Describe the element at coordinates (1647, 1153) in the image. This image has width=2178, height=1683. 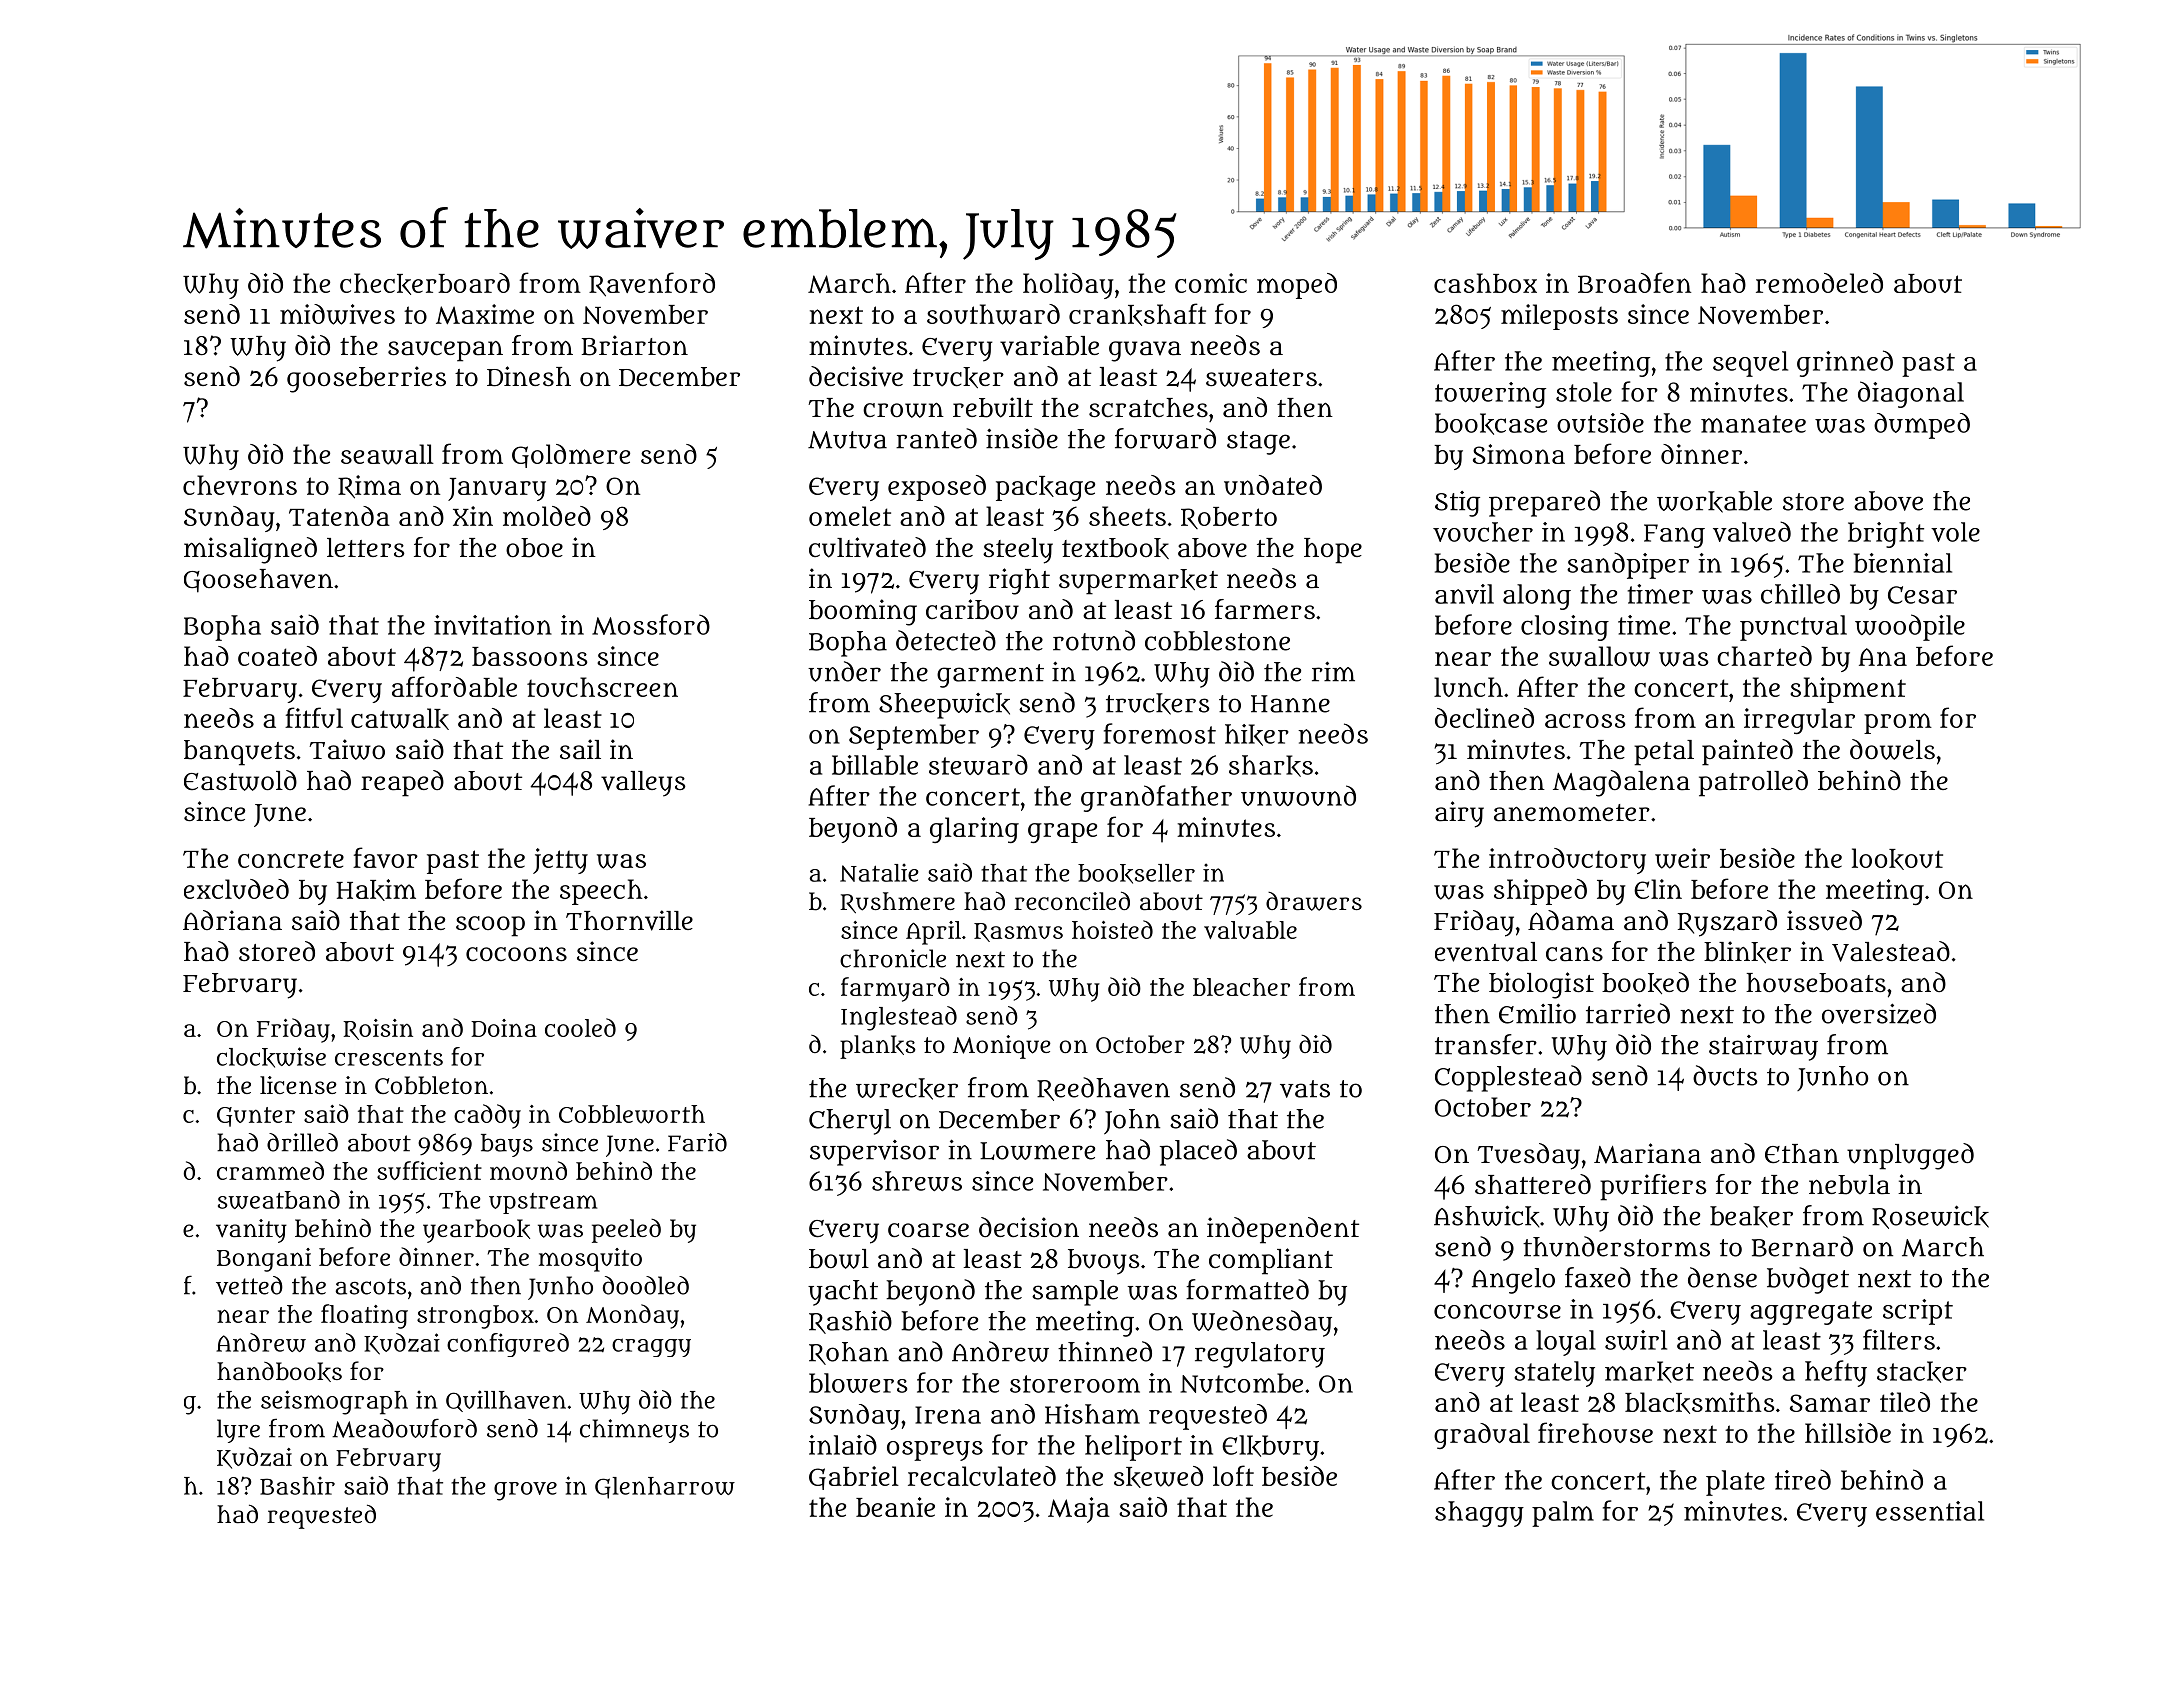
I see `Mariana` at that location.
